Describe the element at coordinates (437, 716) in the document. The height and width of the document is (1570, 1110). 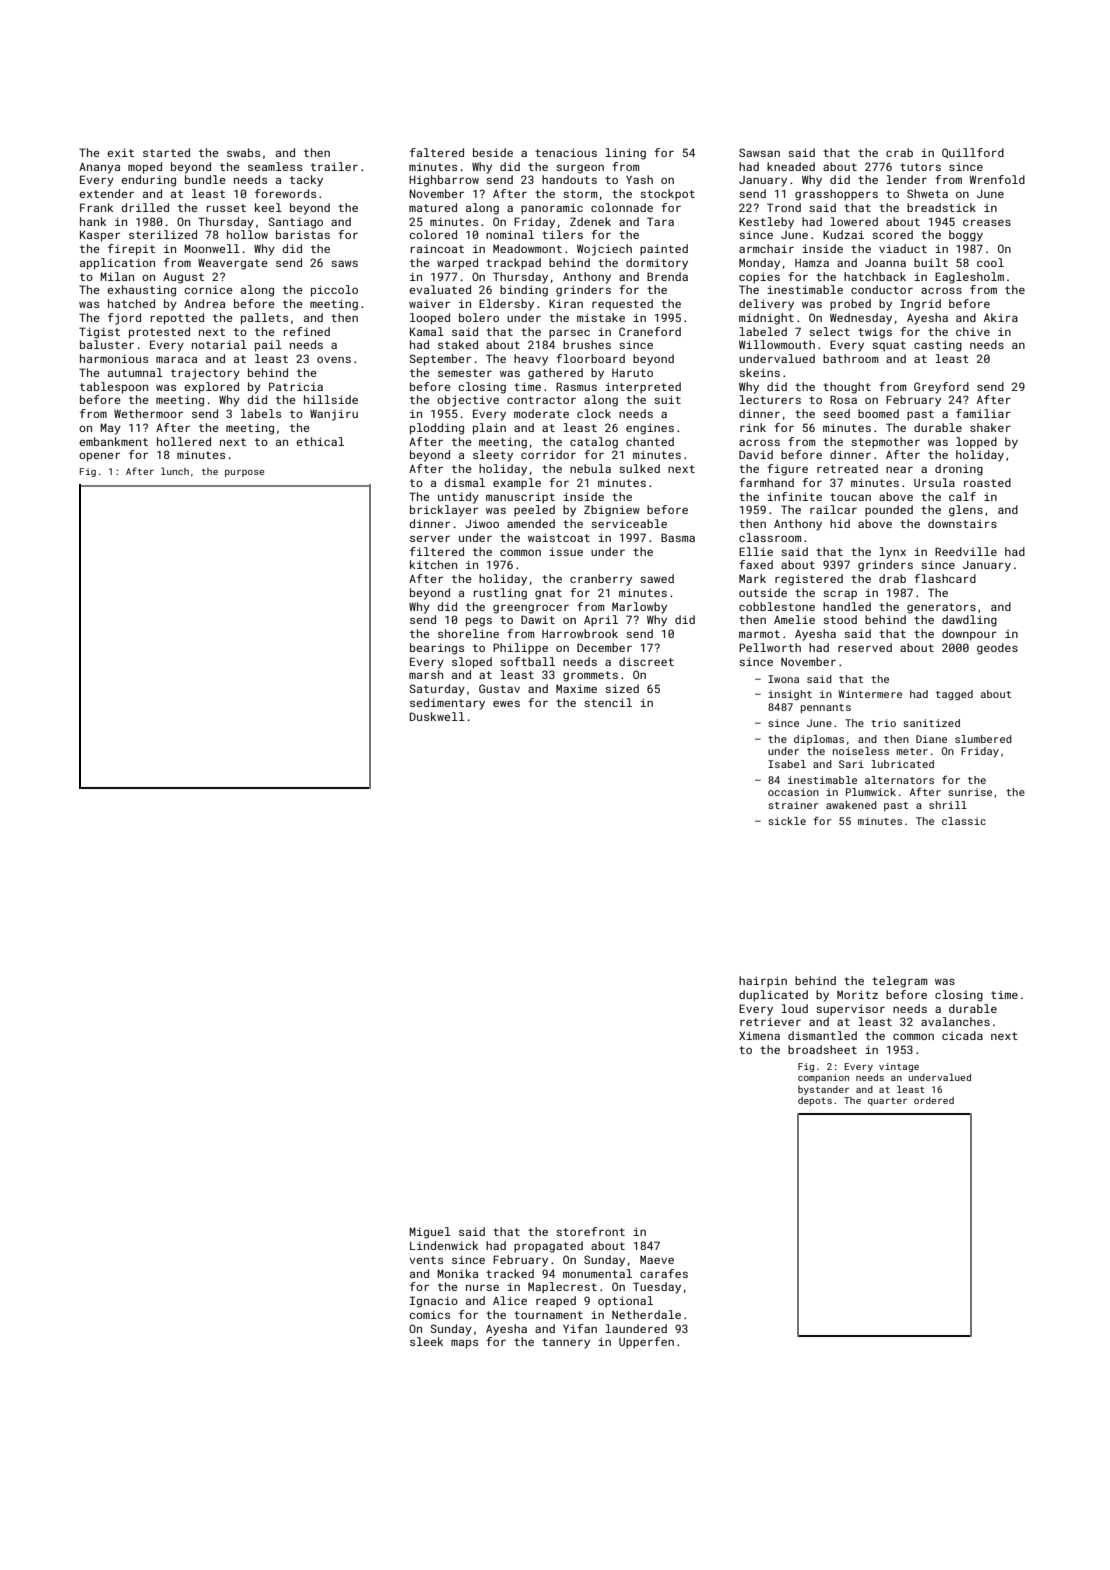
I see `Duskwell` at that location.
